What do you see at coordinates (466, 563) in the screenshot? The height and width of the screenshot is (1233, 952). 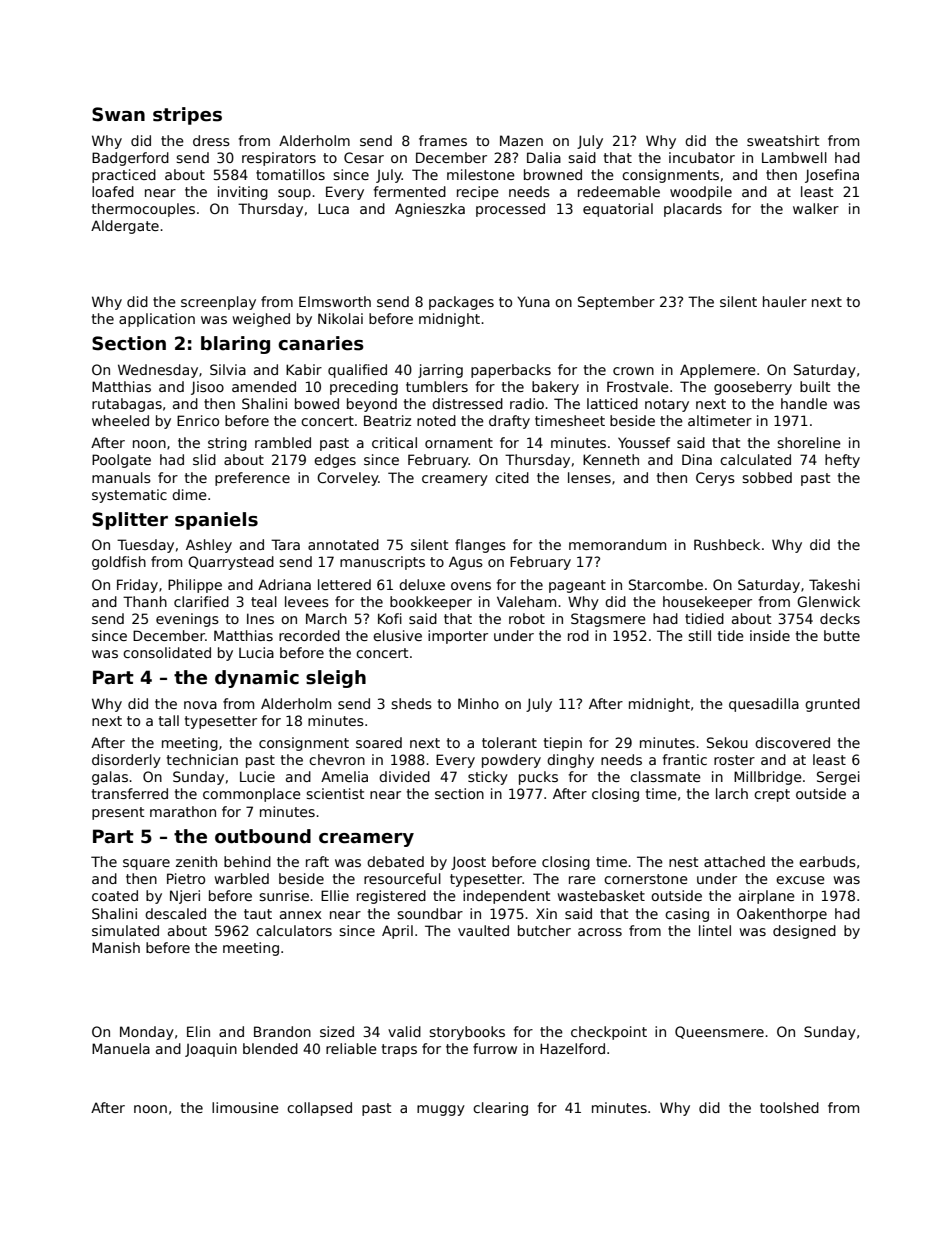 I see `Agus` at bounding box center [466, 563].
